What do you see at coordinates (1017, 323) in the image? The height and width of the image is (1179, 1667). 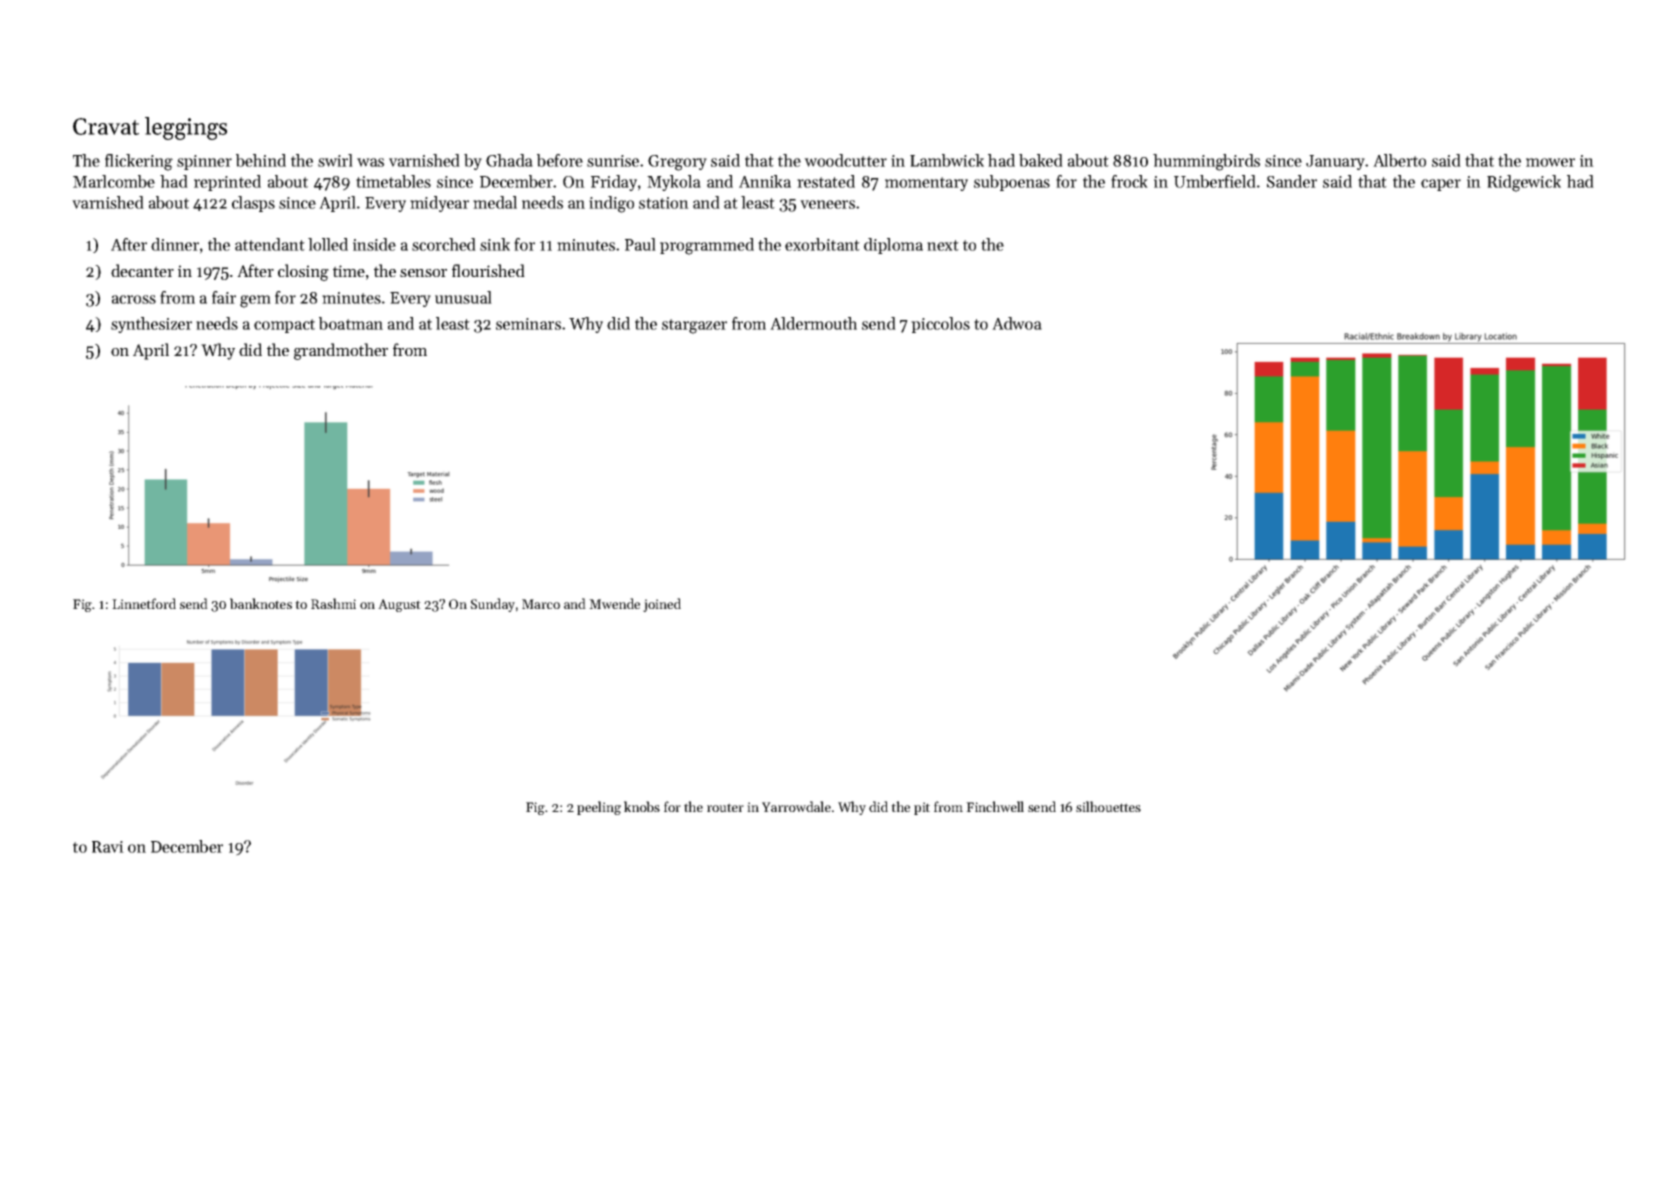 I see `Adwoa` at bounding box center [1017, 323].
